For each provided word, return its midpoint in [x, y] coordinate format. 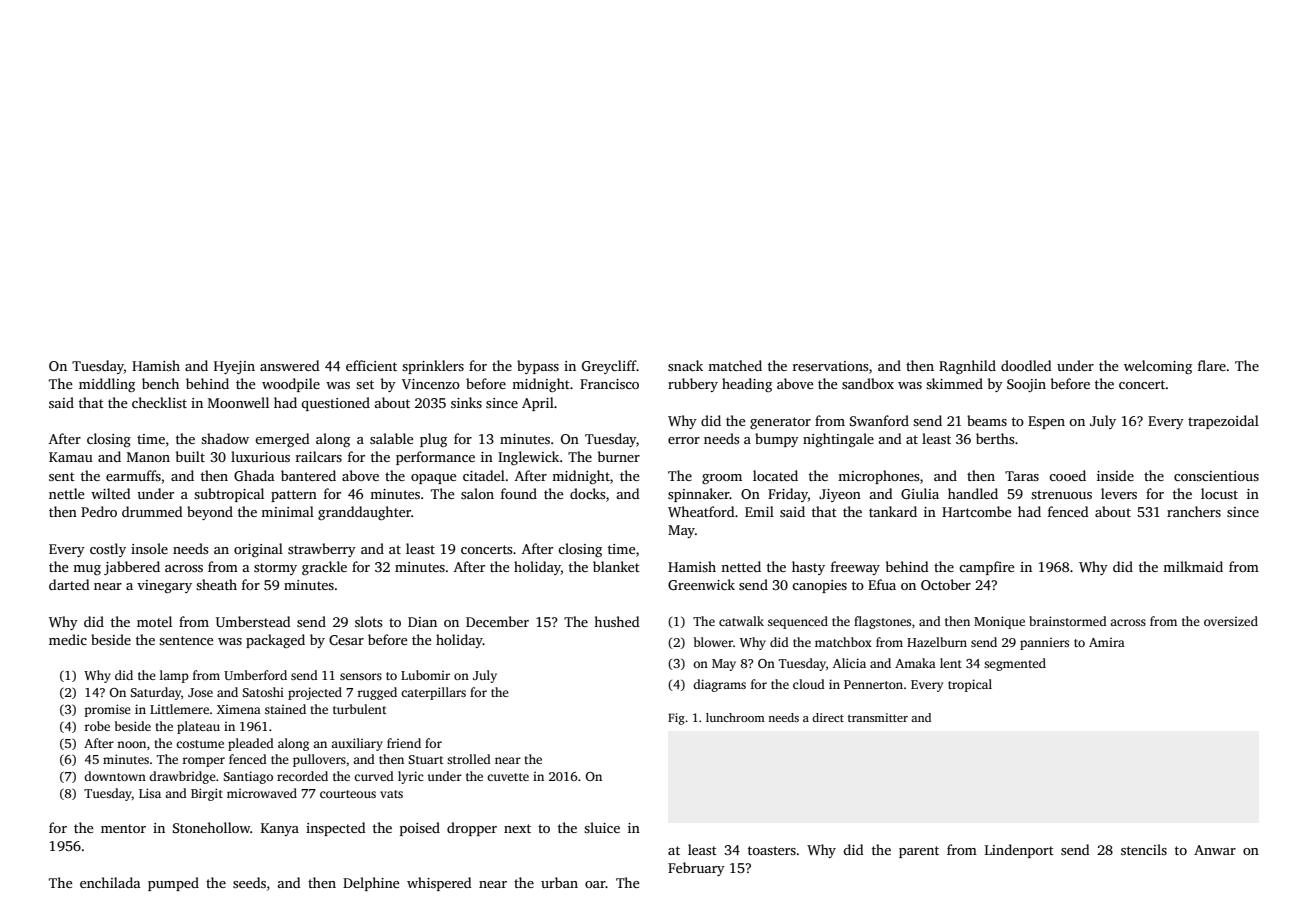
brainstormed [1068, 621]
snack [685, 365]
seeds [249, 882]
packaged [275, 641]
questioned [335, 404]
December [497, 621]
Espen [1046, 422]
